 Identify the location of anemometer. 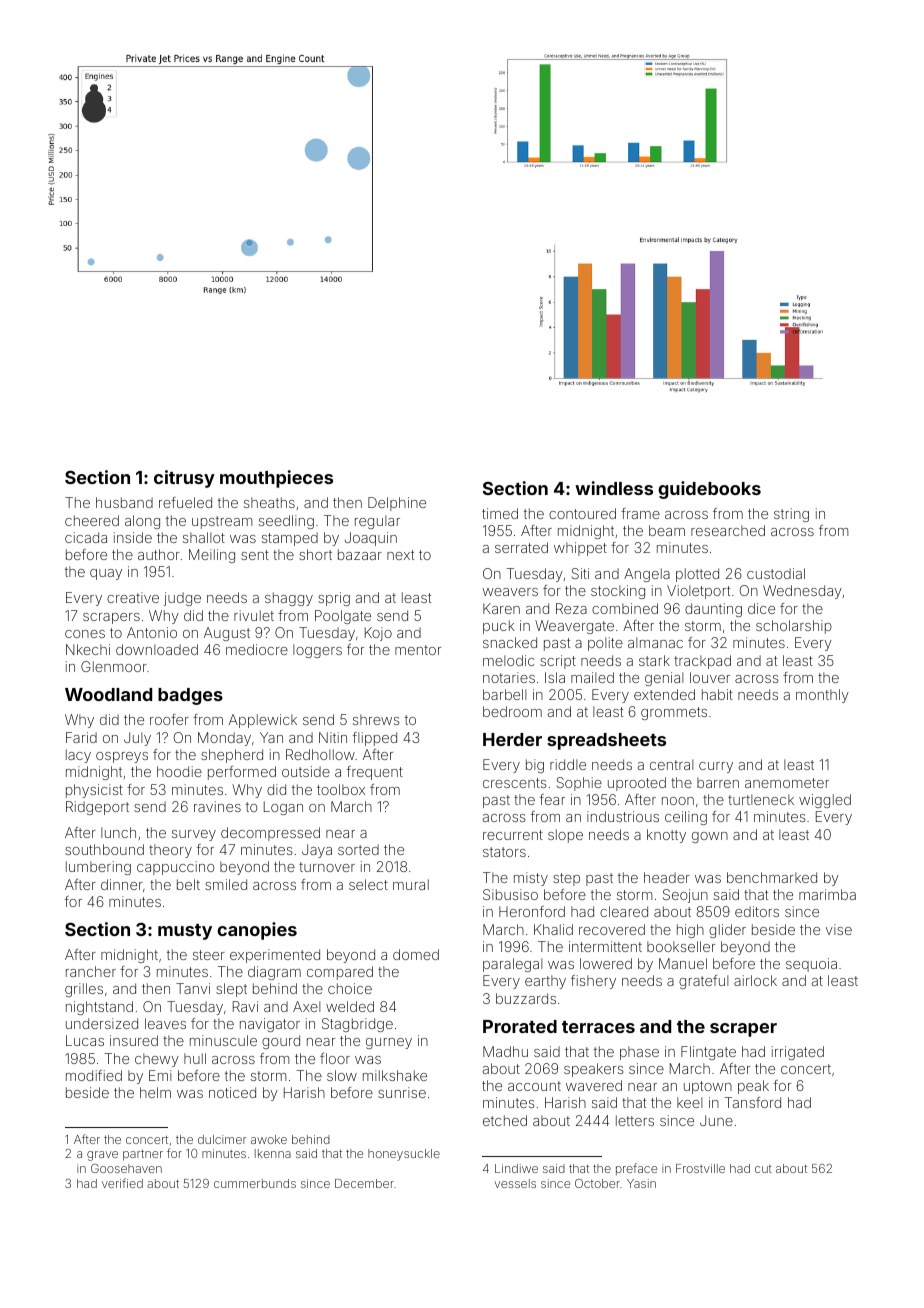
(787, 783).
